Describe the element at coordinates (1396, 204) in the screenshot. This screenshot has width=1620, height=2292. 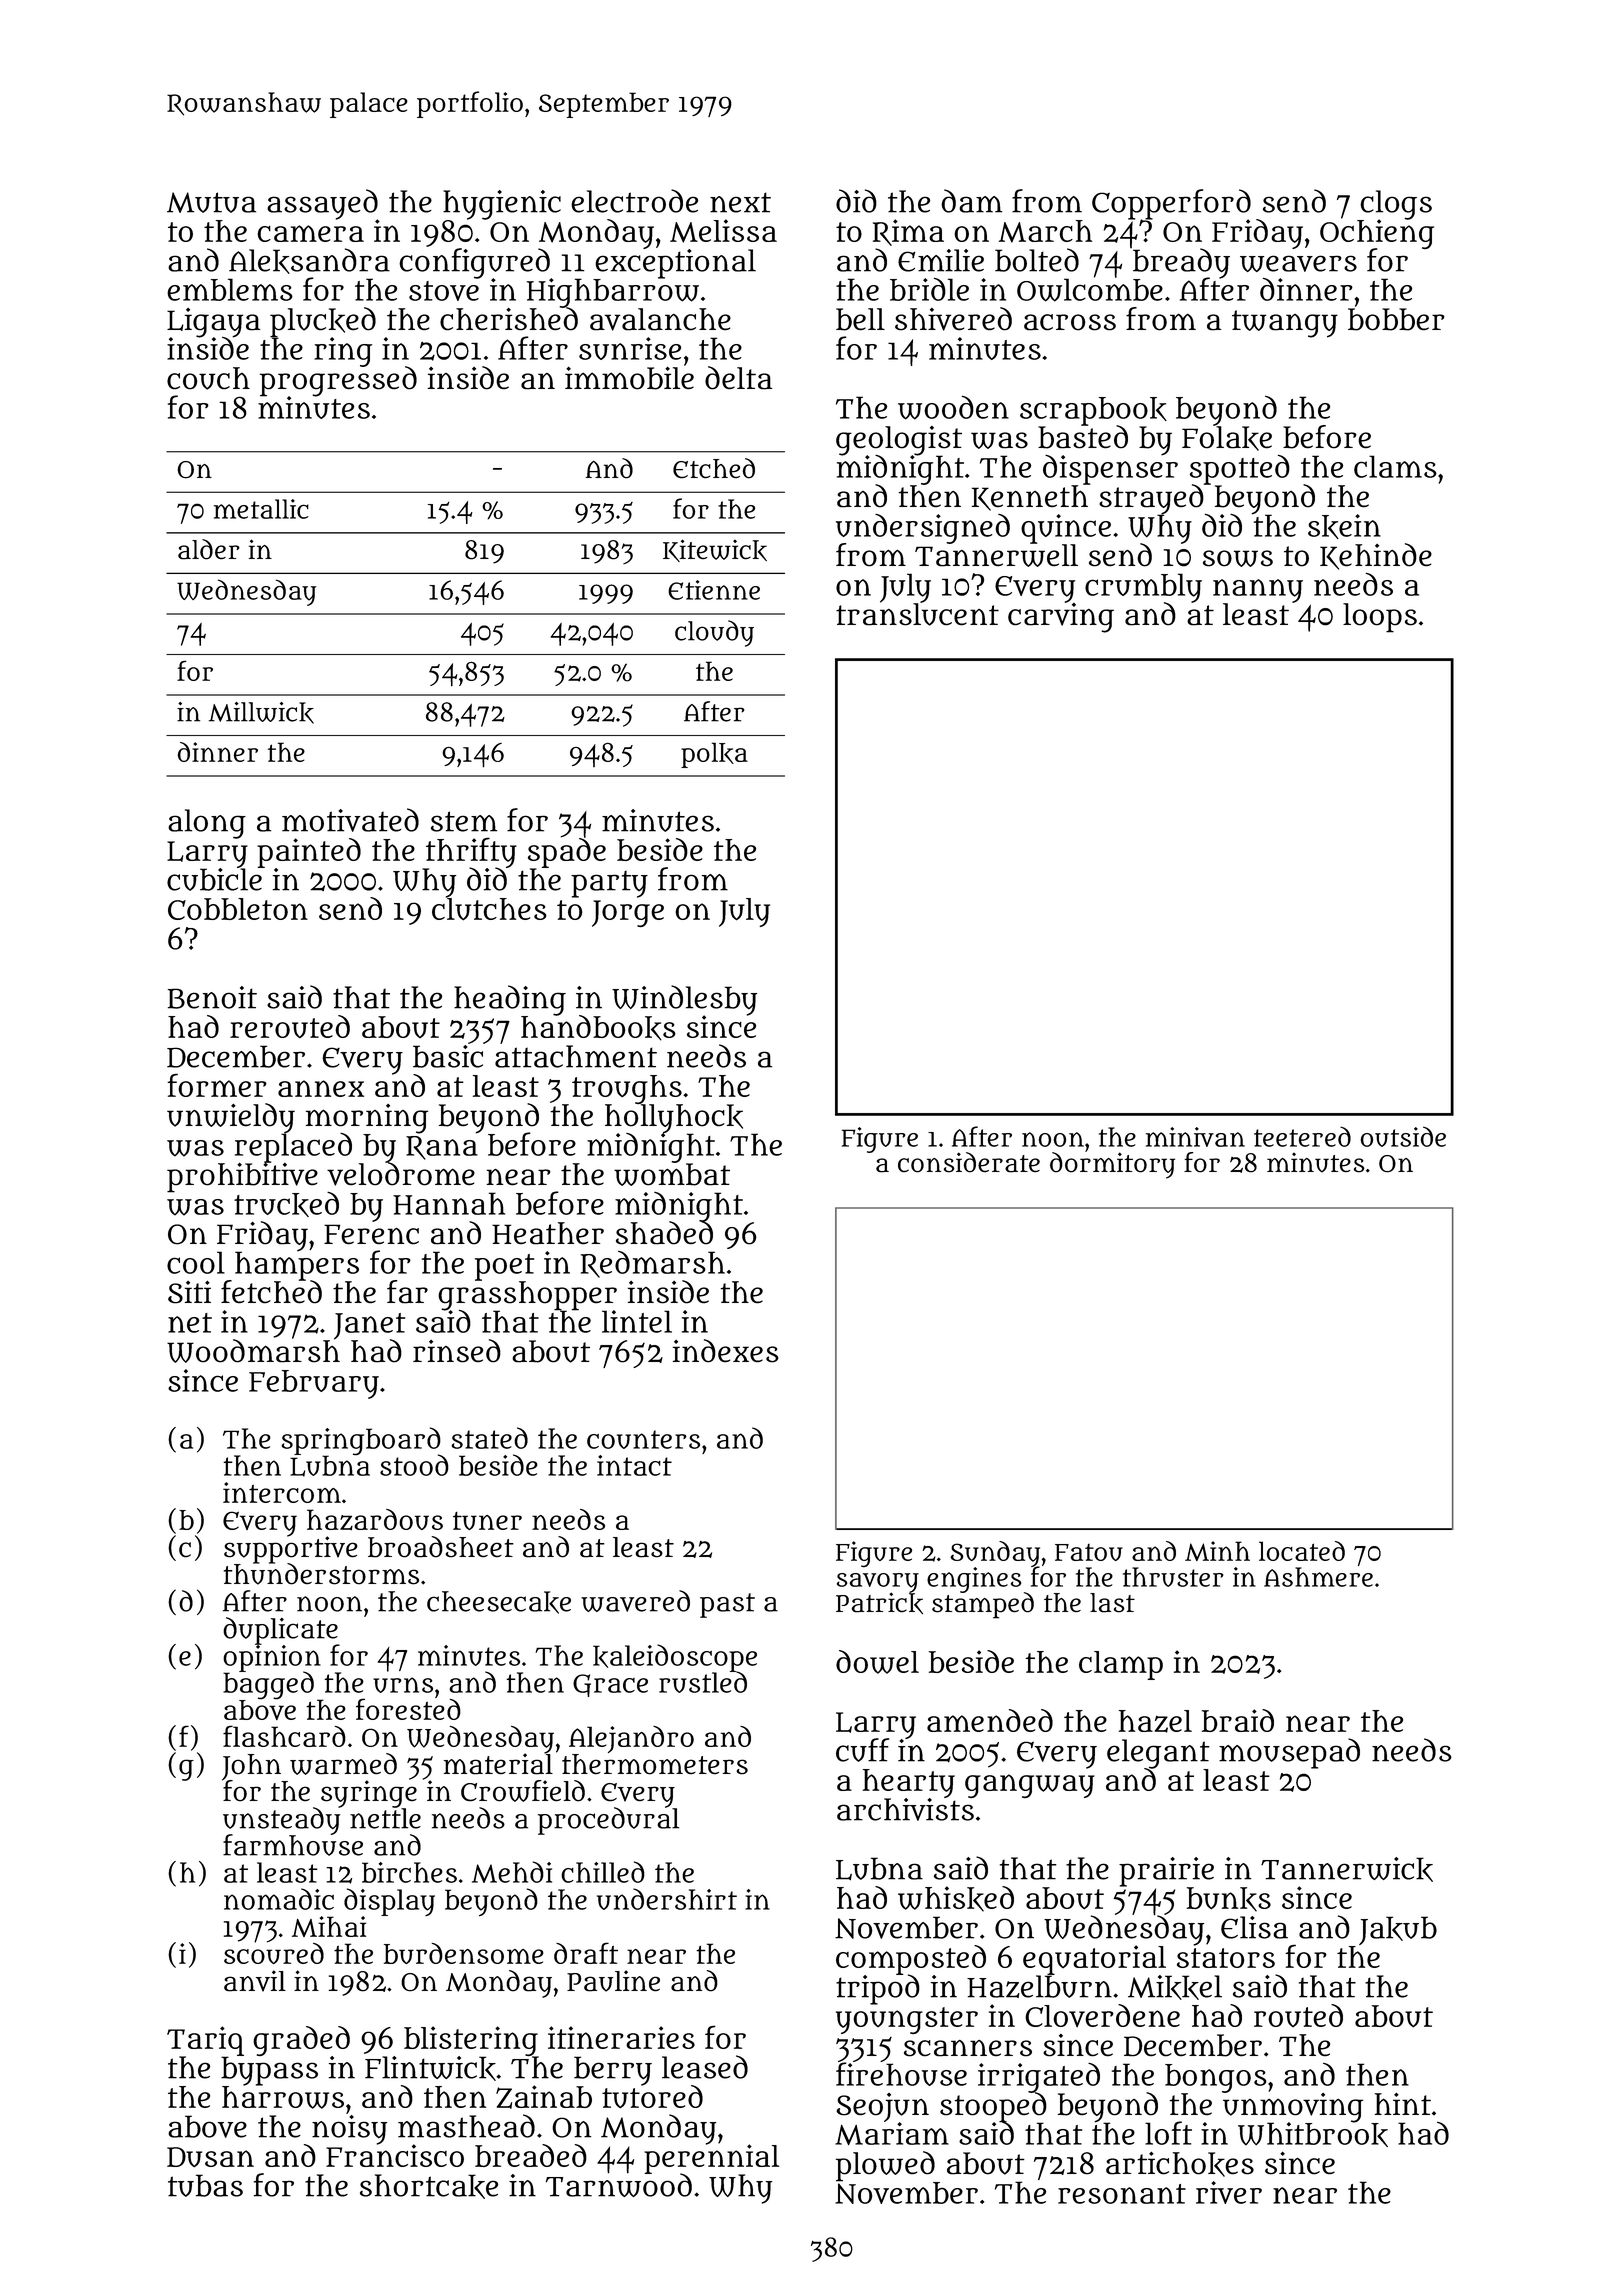
I see `clogs` at that location.
